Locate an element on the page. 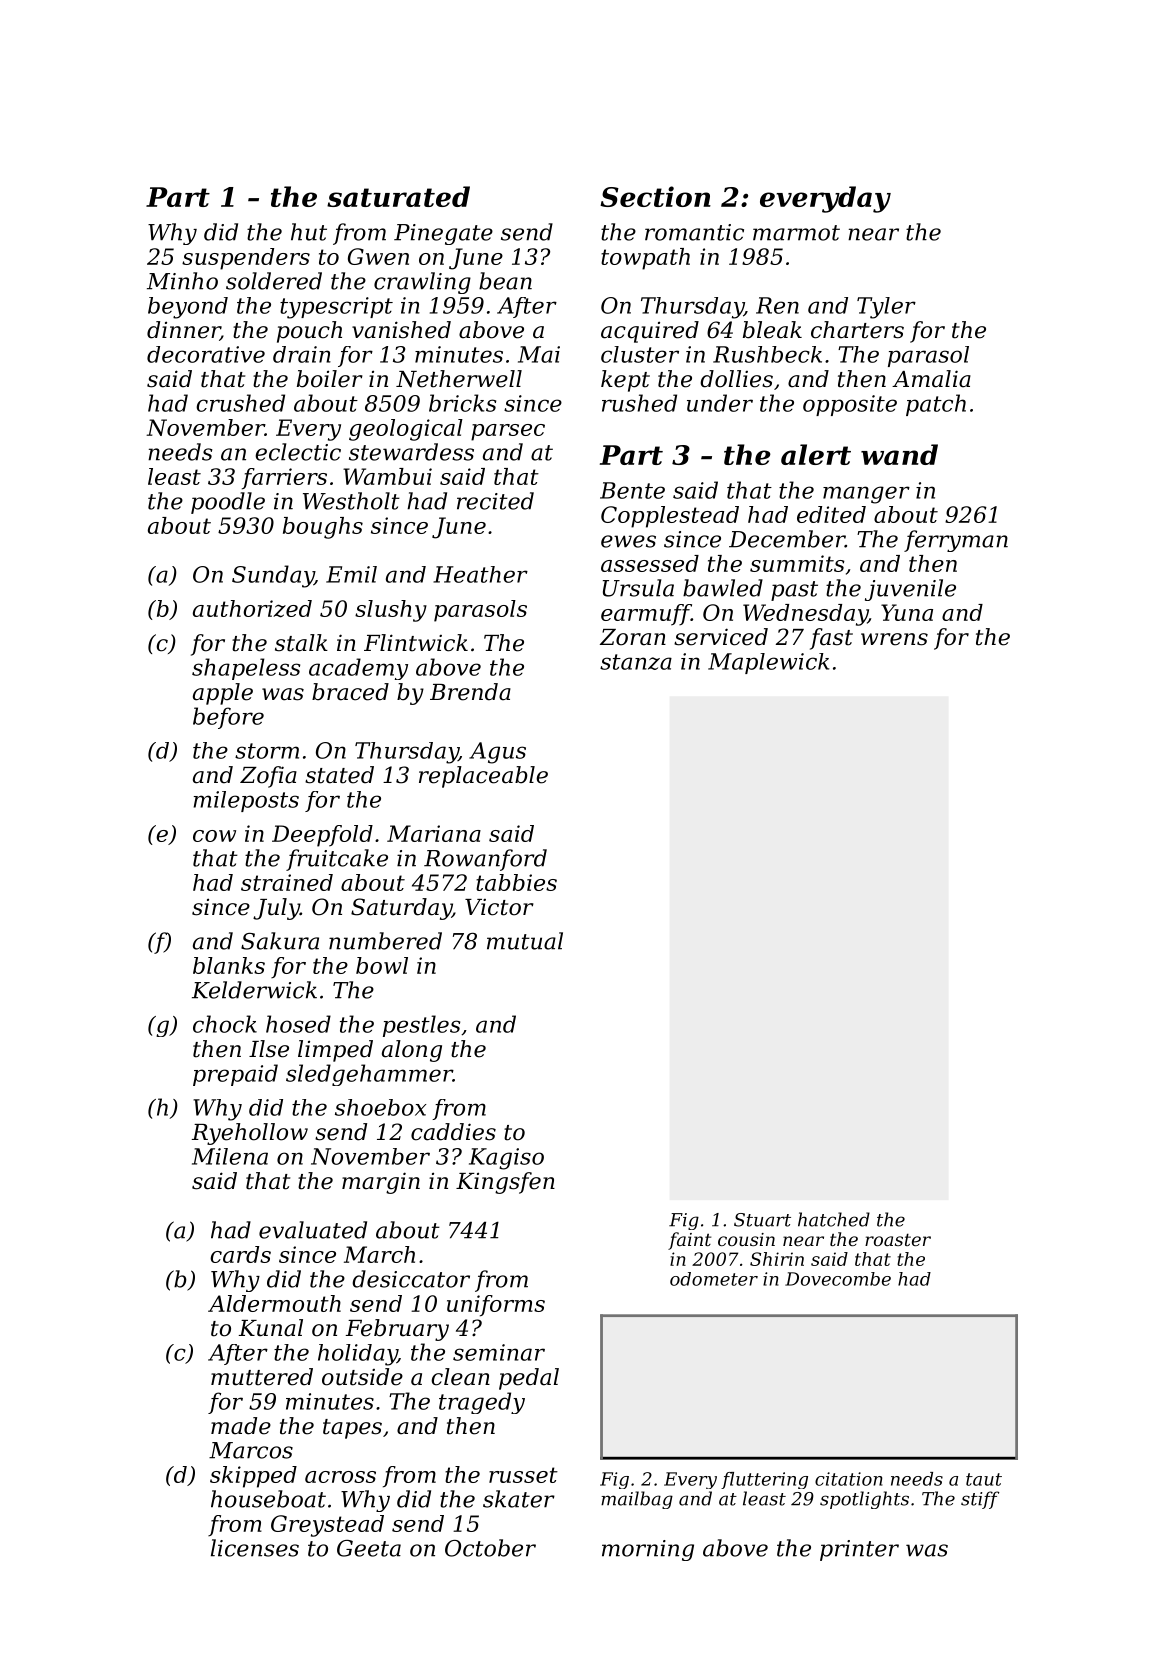 The width and height of the document is (1165, 1654). kept is located at coordinates (625, 381).
